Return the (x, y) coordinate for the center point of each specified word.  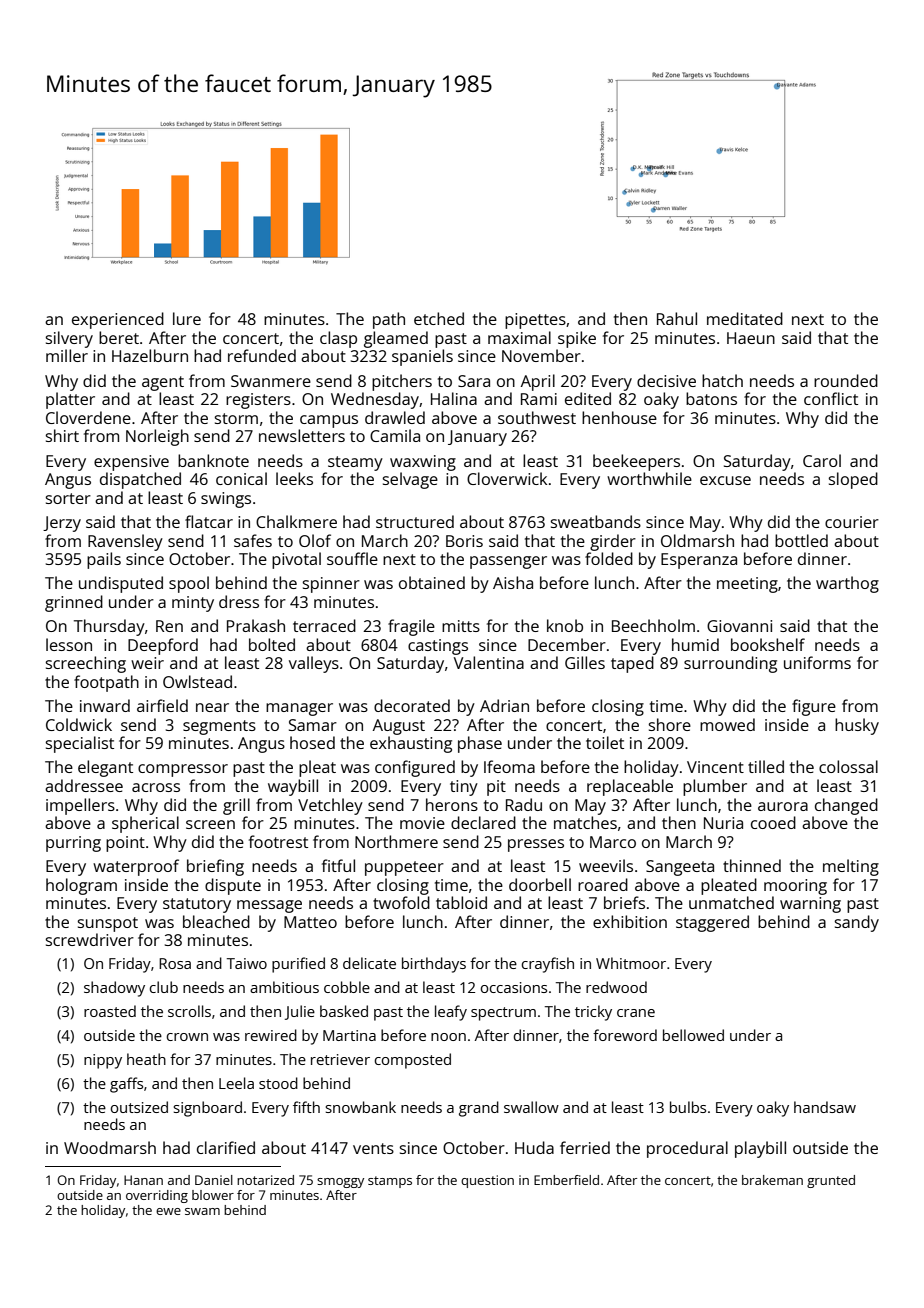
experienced (118, 320)
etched (439, 318)
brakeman (772, 1180)
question (487, 1181)
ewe (168, 1211)
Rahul (677, 318)
